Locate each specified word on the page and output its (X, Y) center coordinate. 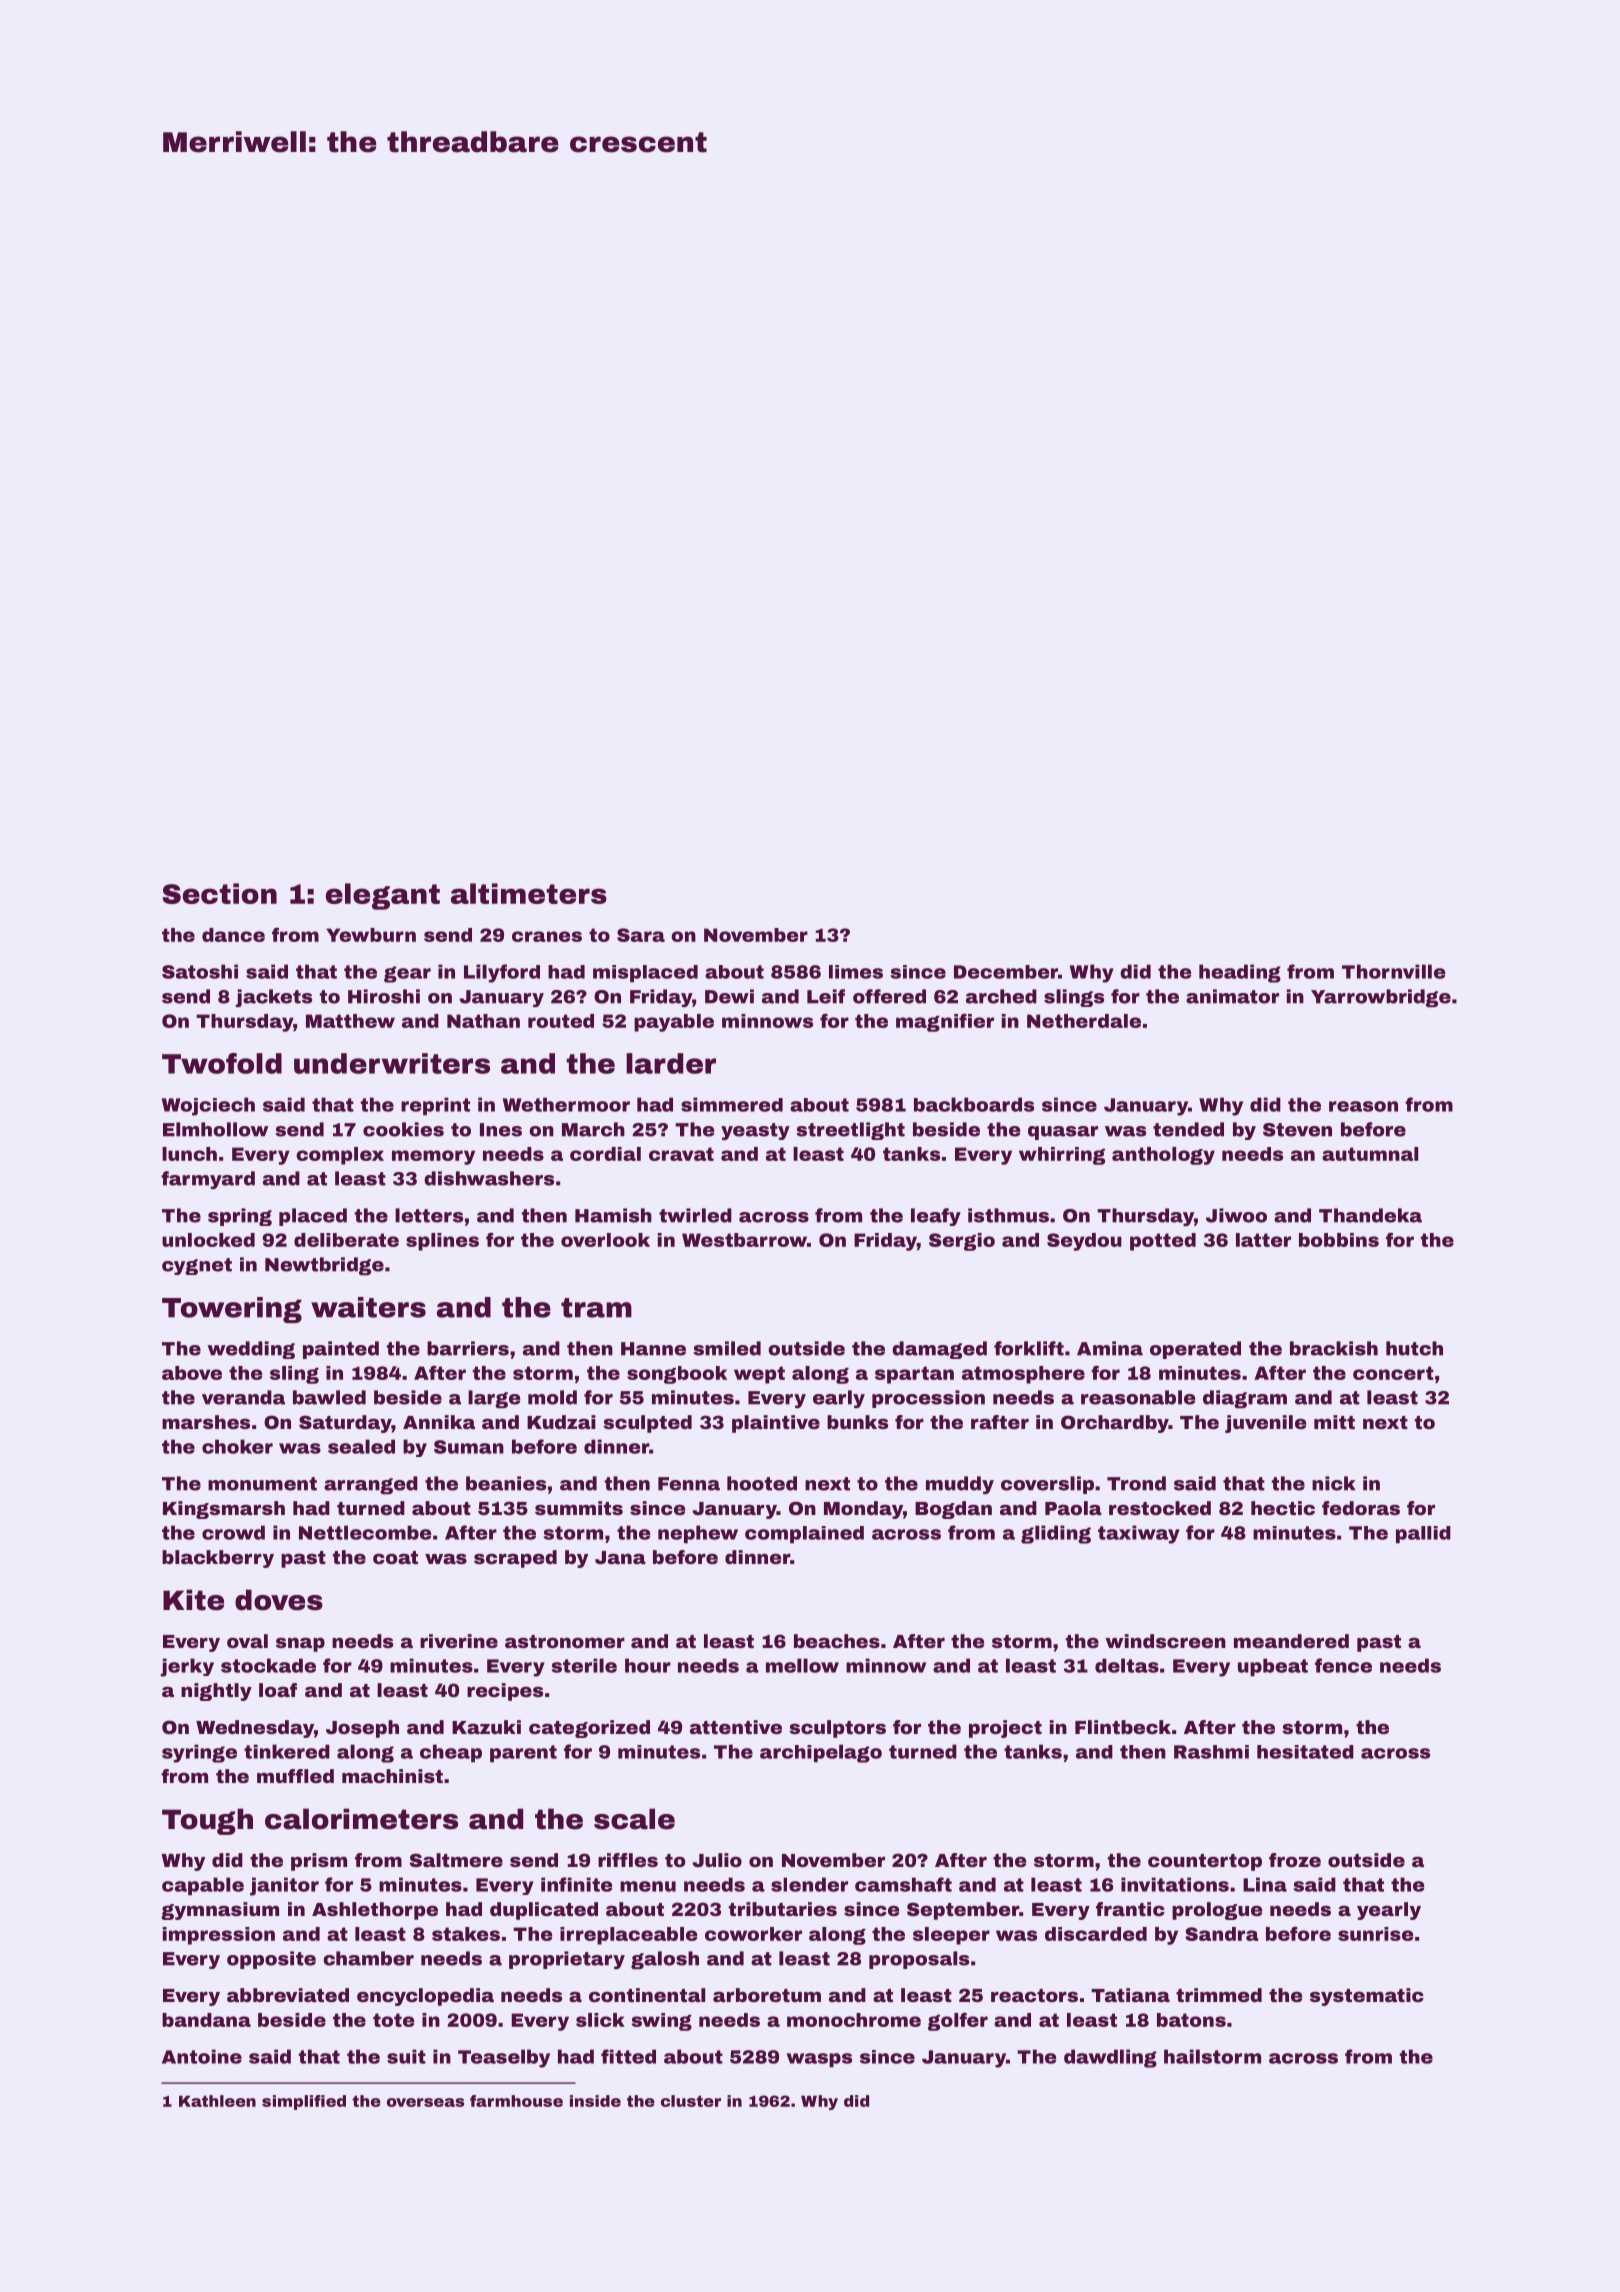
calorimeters (361, 1819)
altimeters (529, 893)
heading (1240, 973)
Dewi (729, 996)
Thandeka (1370, 1215)
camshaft (903, 1884)
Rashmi (1211, 1752)
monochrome (854, 2020)
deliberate (346, 1240)
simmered (732, 1104)
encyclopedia (425, 1997)
